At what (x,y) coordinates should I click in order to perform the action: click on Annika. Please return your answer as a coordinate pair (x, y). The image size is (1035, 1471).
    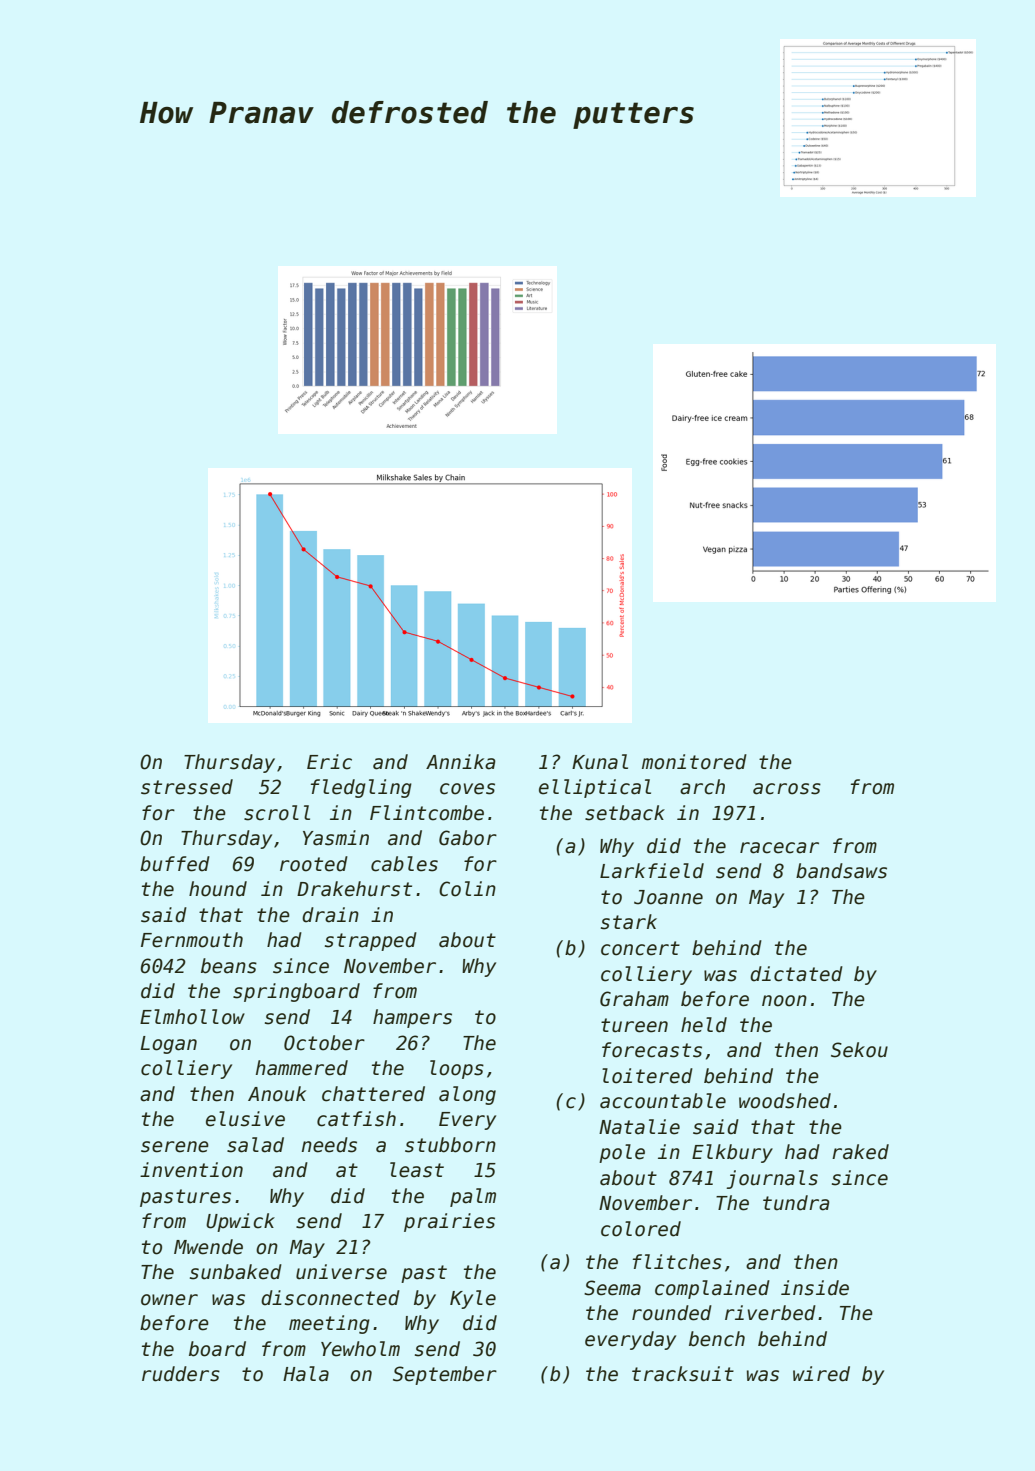
    Looking at the image, I should click on (461, 762).
